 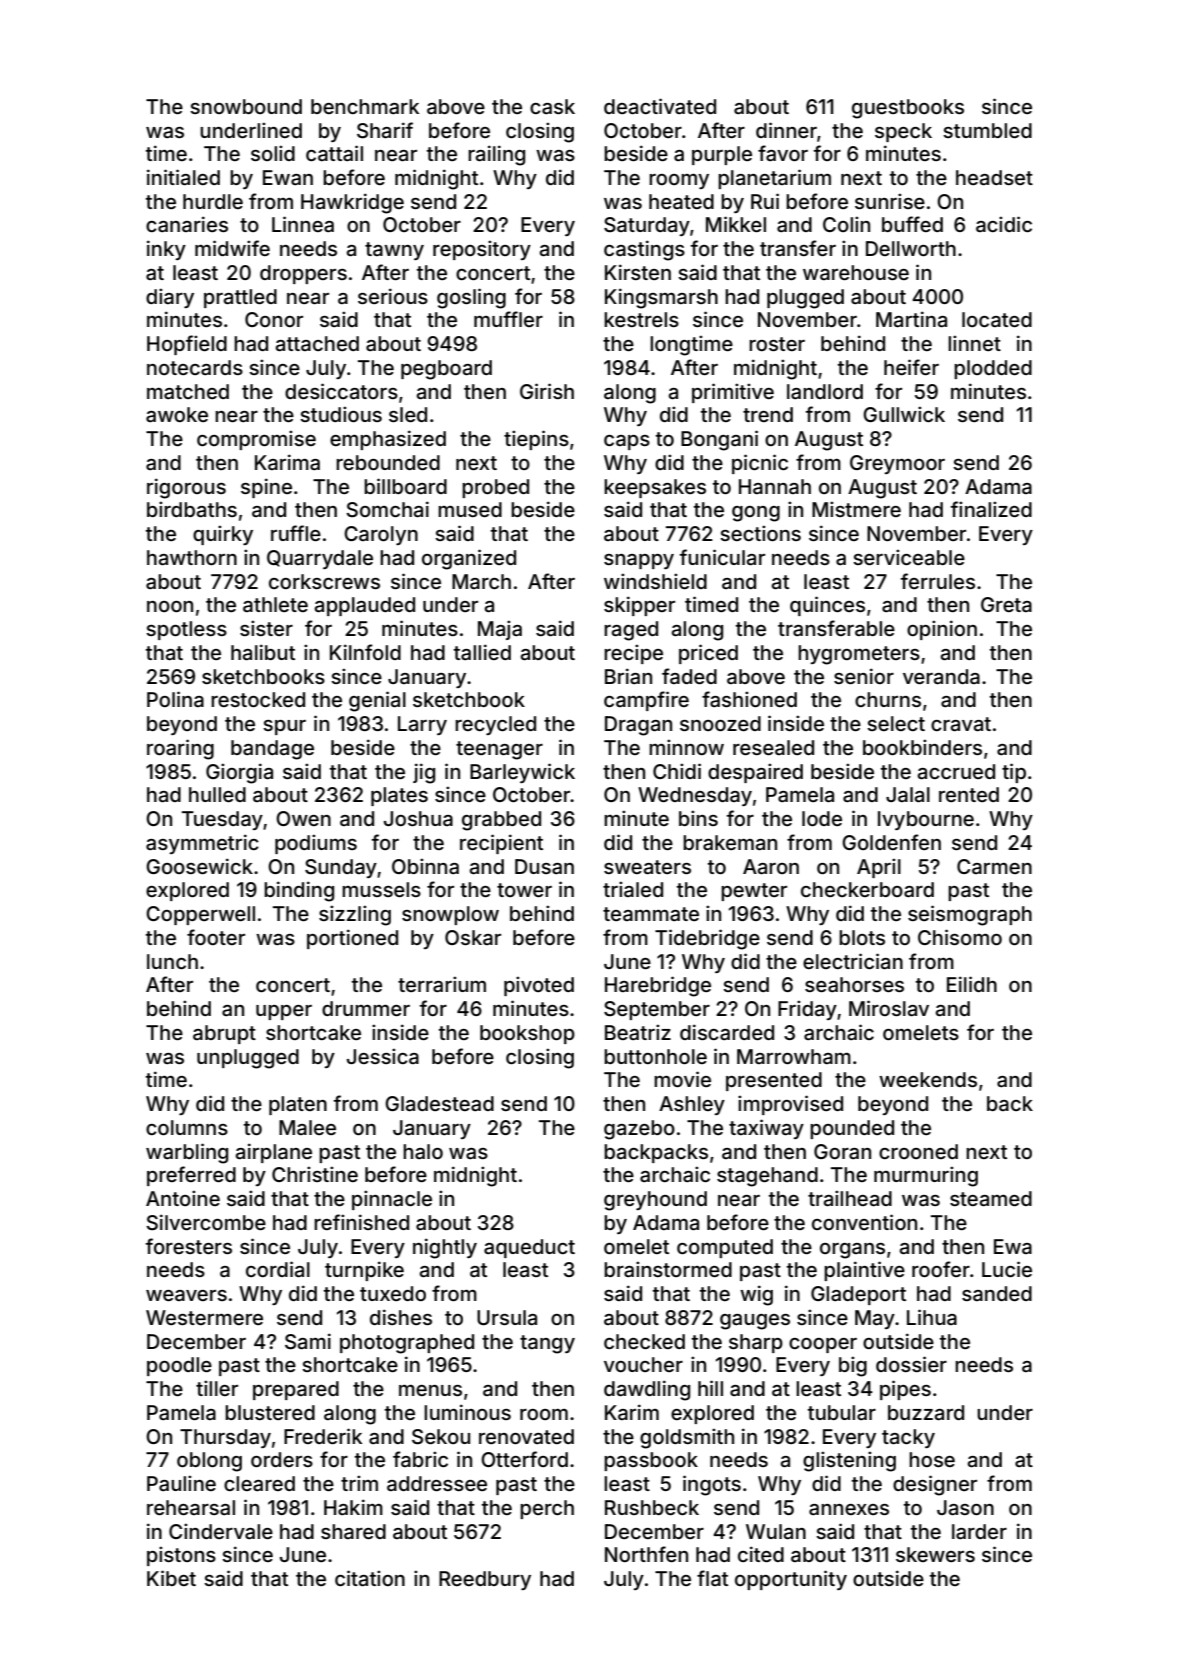 I want to click on heifer, so click(x=911, y=367).
